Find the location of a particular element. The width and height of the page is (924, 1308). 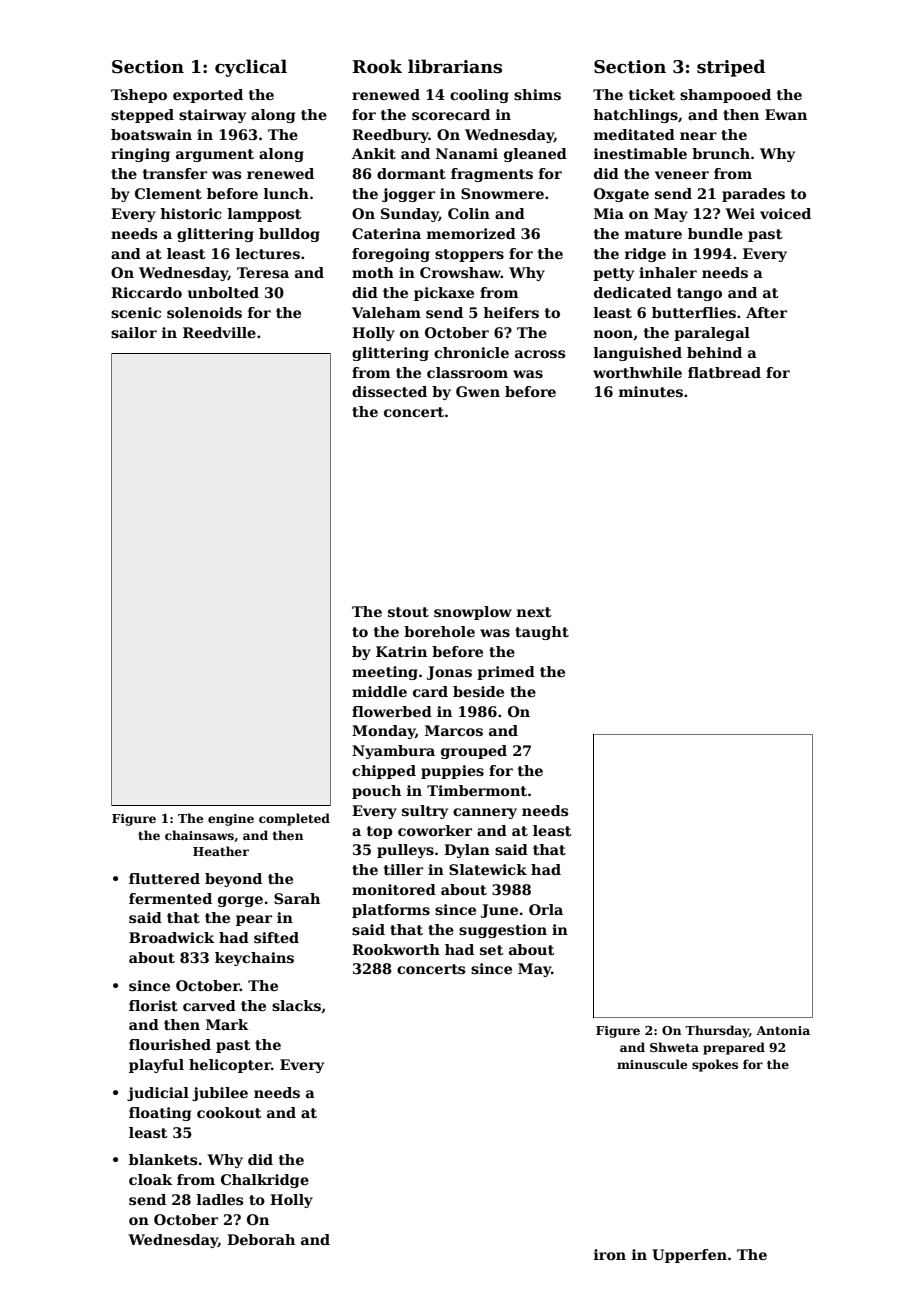

iron is located at coordinates (610, 1254).
